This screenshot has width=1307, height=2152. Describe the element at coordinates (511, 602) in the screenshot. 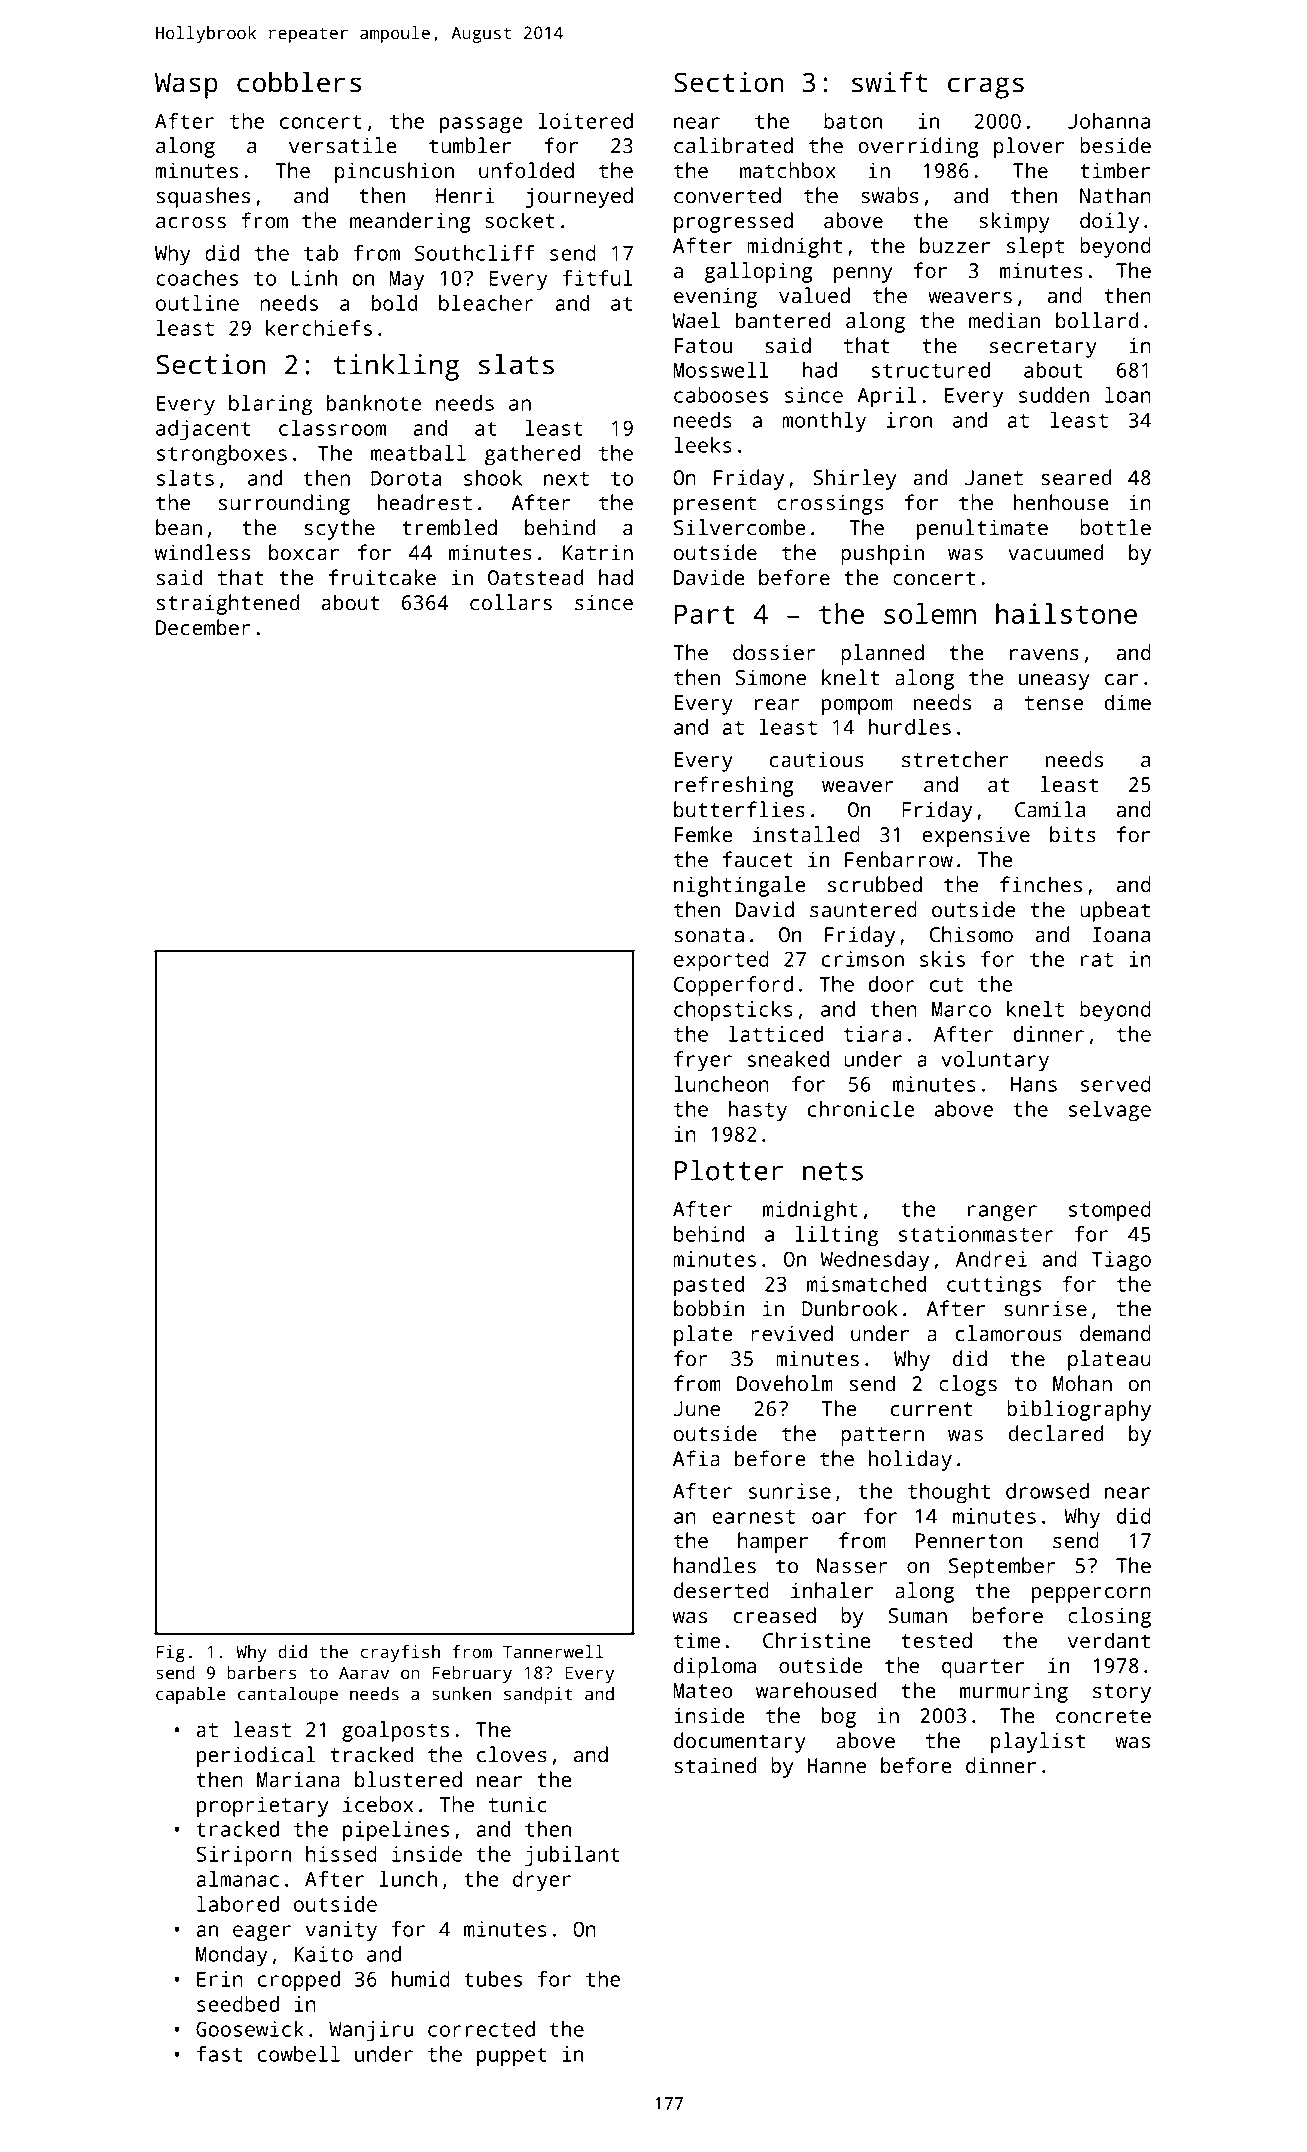

I see `collars` at that location.
